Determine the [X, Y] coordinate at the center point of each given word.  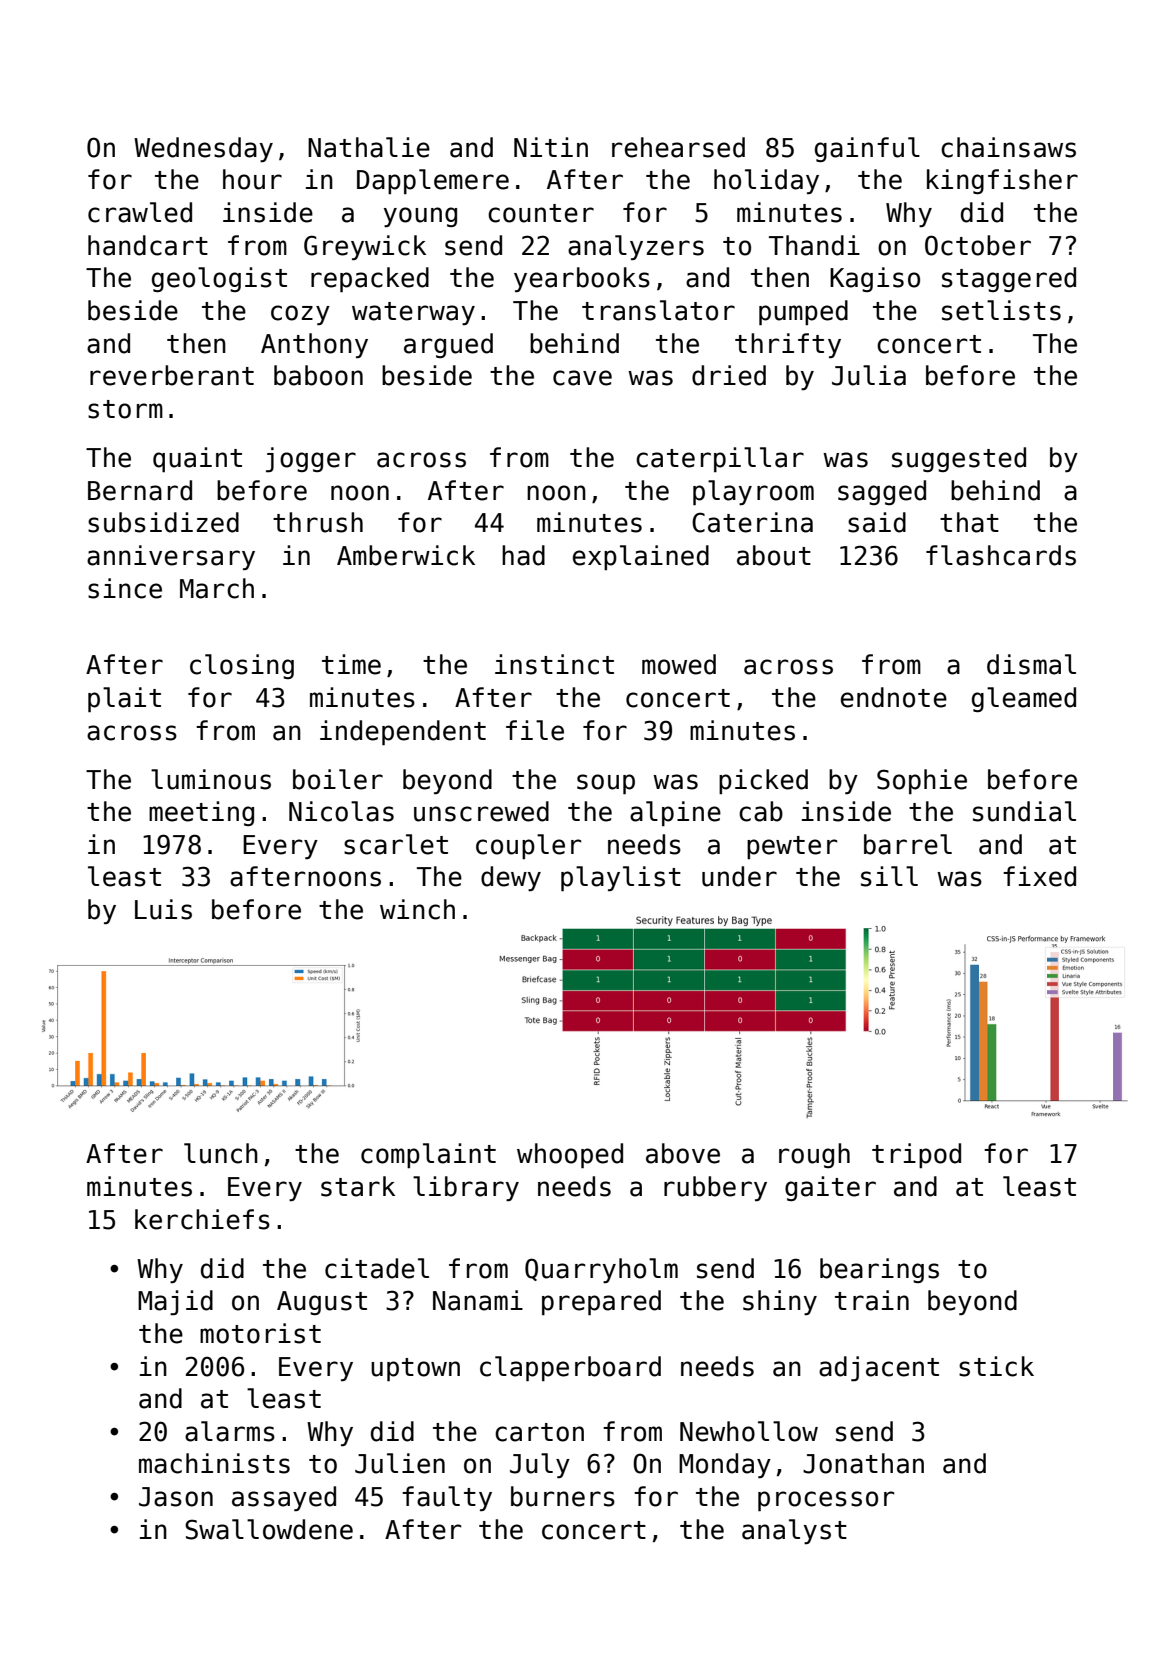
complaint [428, 1155]
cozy [300, 315]
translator [658, 310]
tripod [916, 1155]
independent [403, 732]
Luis [163, 909]
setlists [1001, 310]
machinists [214, 1463]
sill [889, 876]
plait [124, 699]
